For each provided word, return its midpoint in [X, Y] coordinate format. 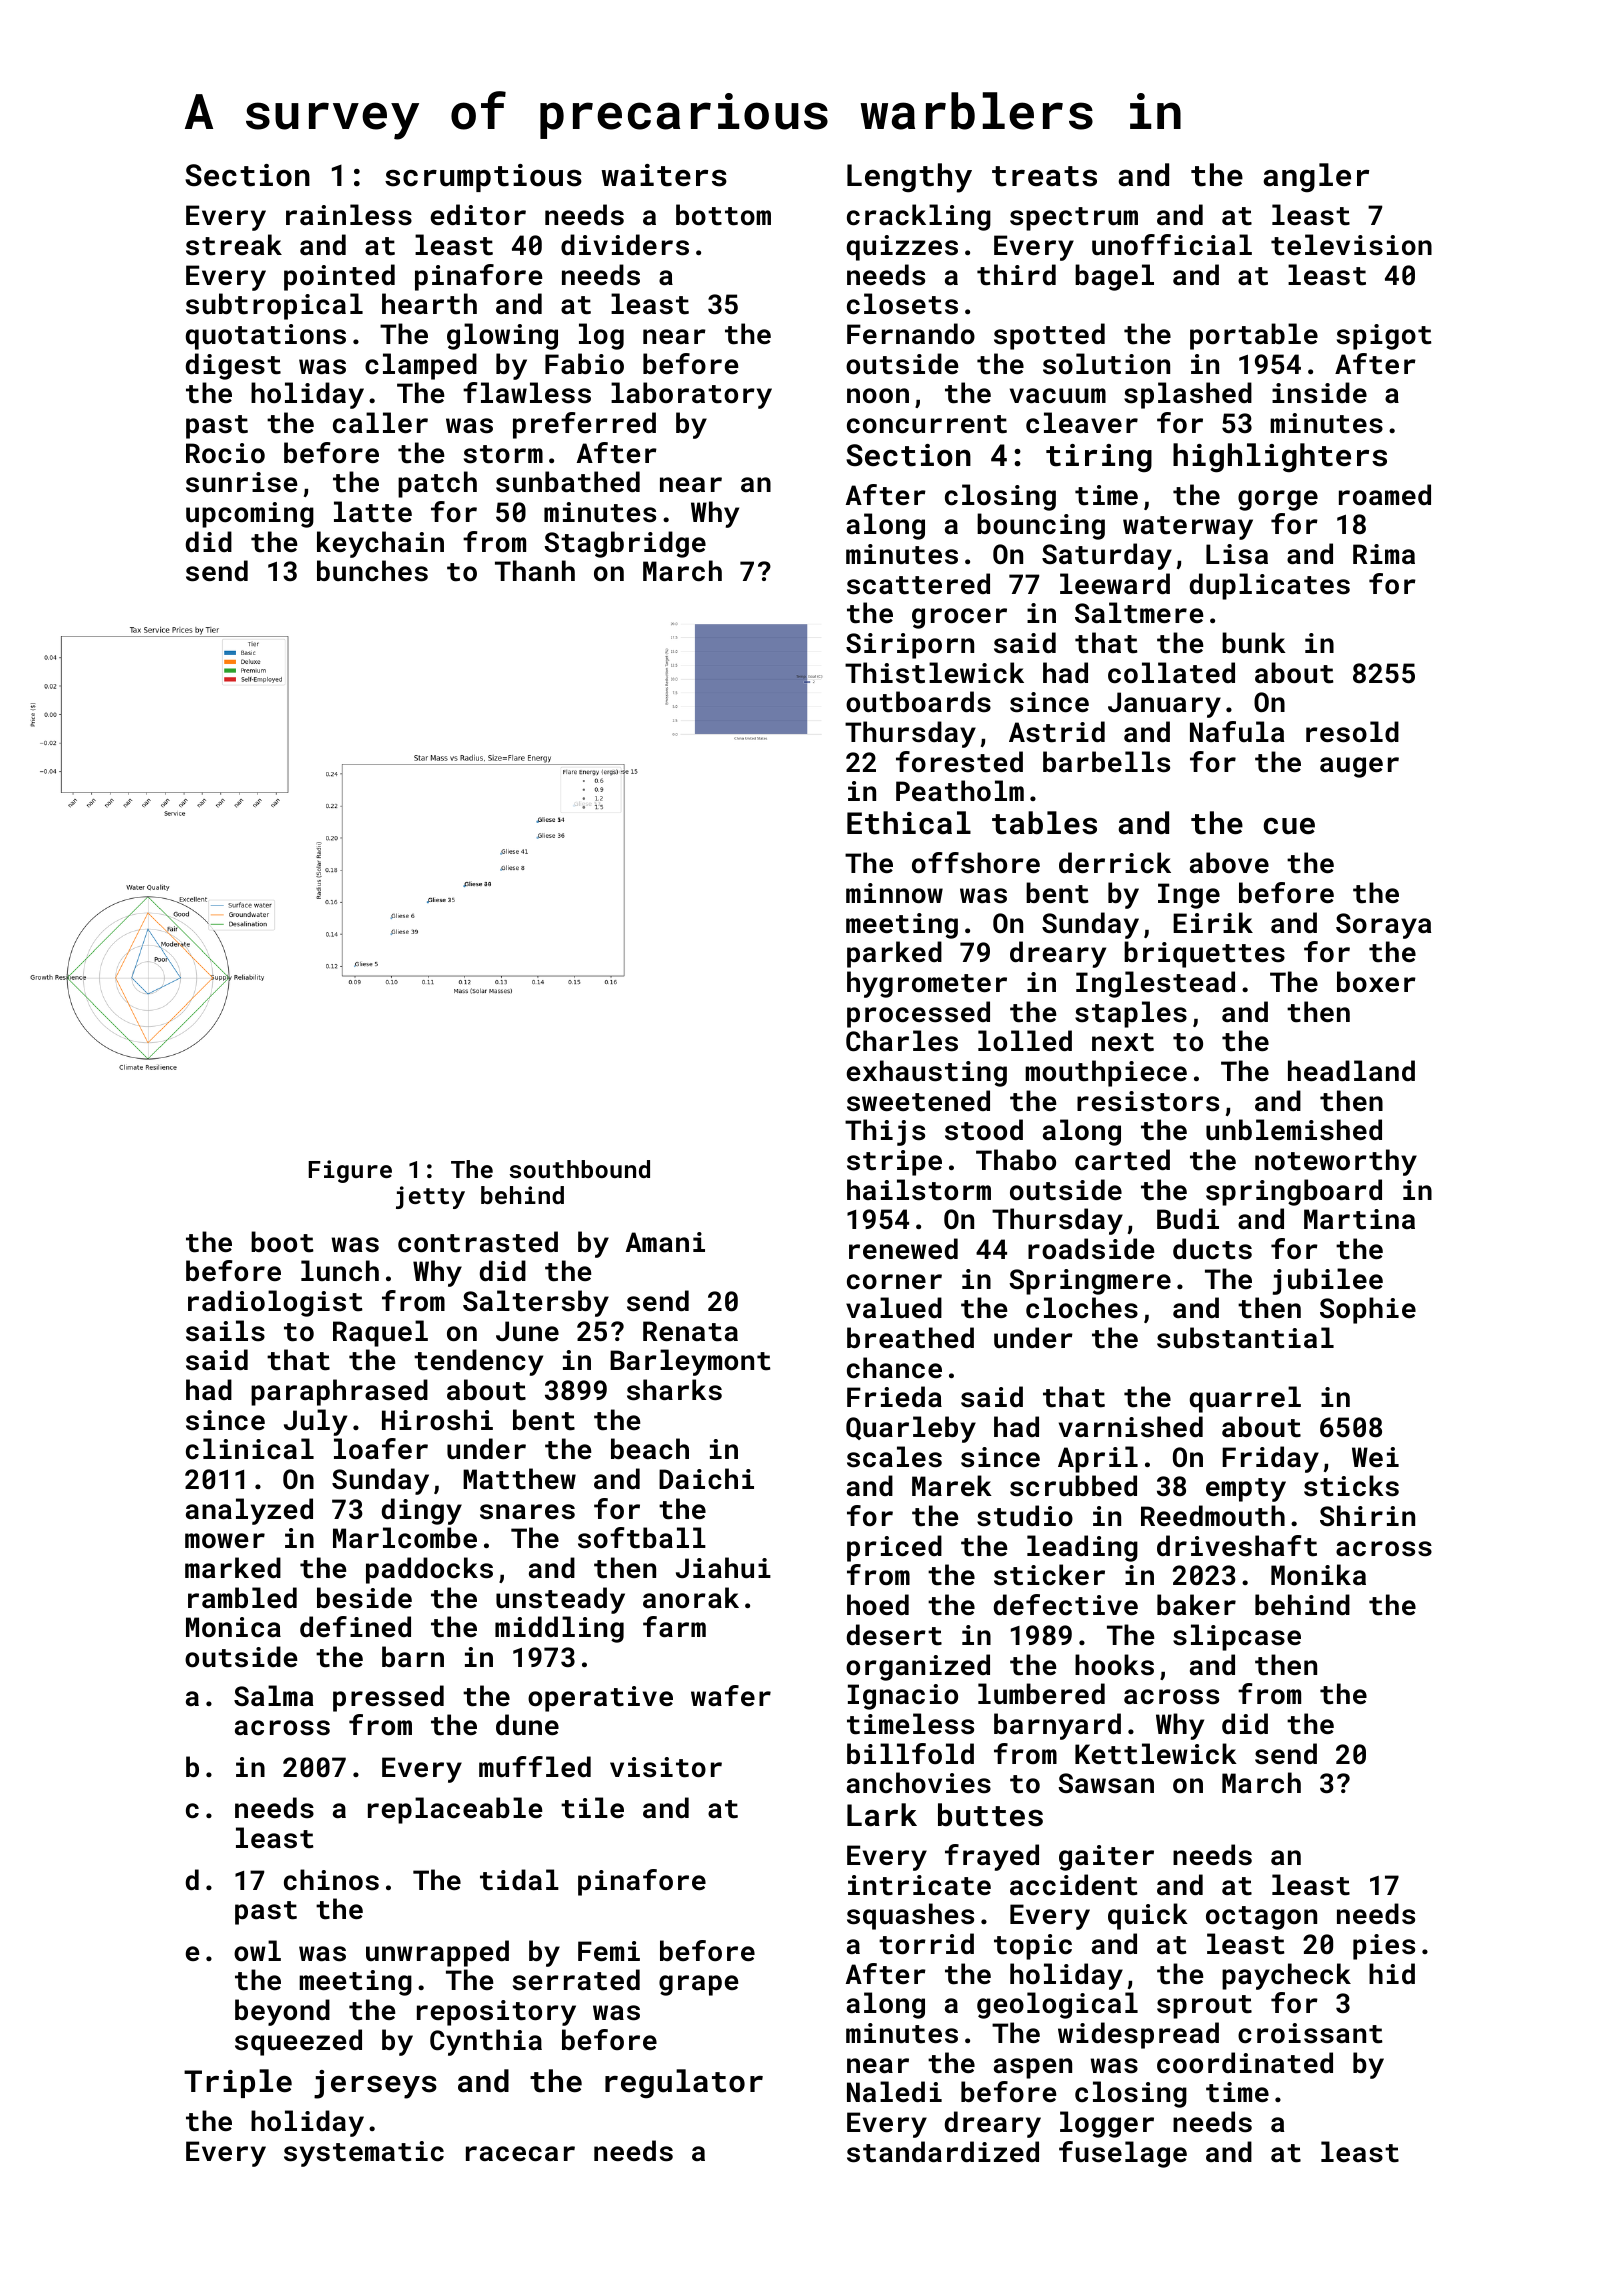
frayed [992, 1857]
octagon [1261, 1918]
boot [282, 1242]
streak [234, 245]
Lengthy [909, 178]
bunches [372, 571]
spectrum [1074, 219]
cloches [1082, 1308]
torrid [926, 1944]
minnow [894, 893]
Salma [273, 1695]
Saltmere [1139, 613]
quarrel [1245, 1399]
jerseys [375, 2084]
